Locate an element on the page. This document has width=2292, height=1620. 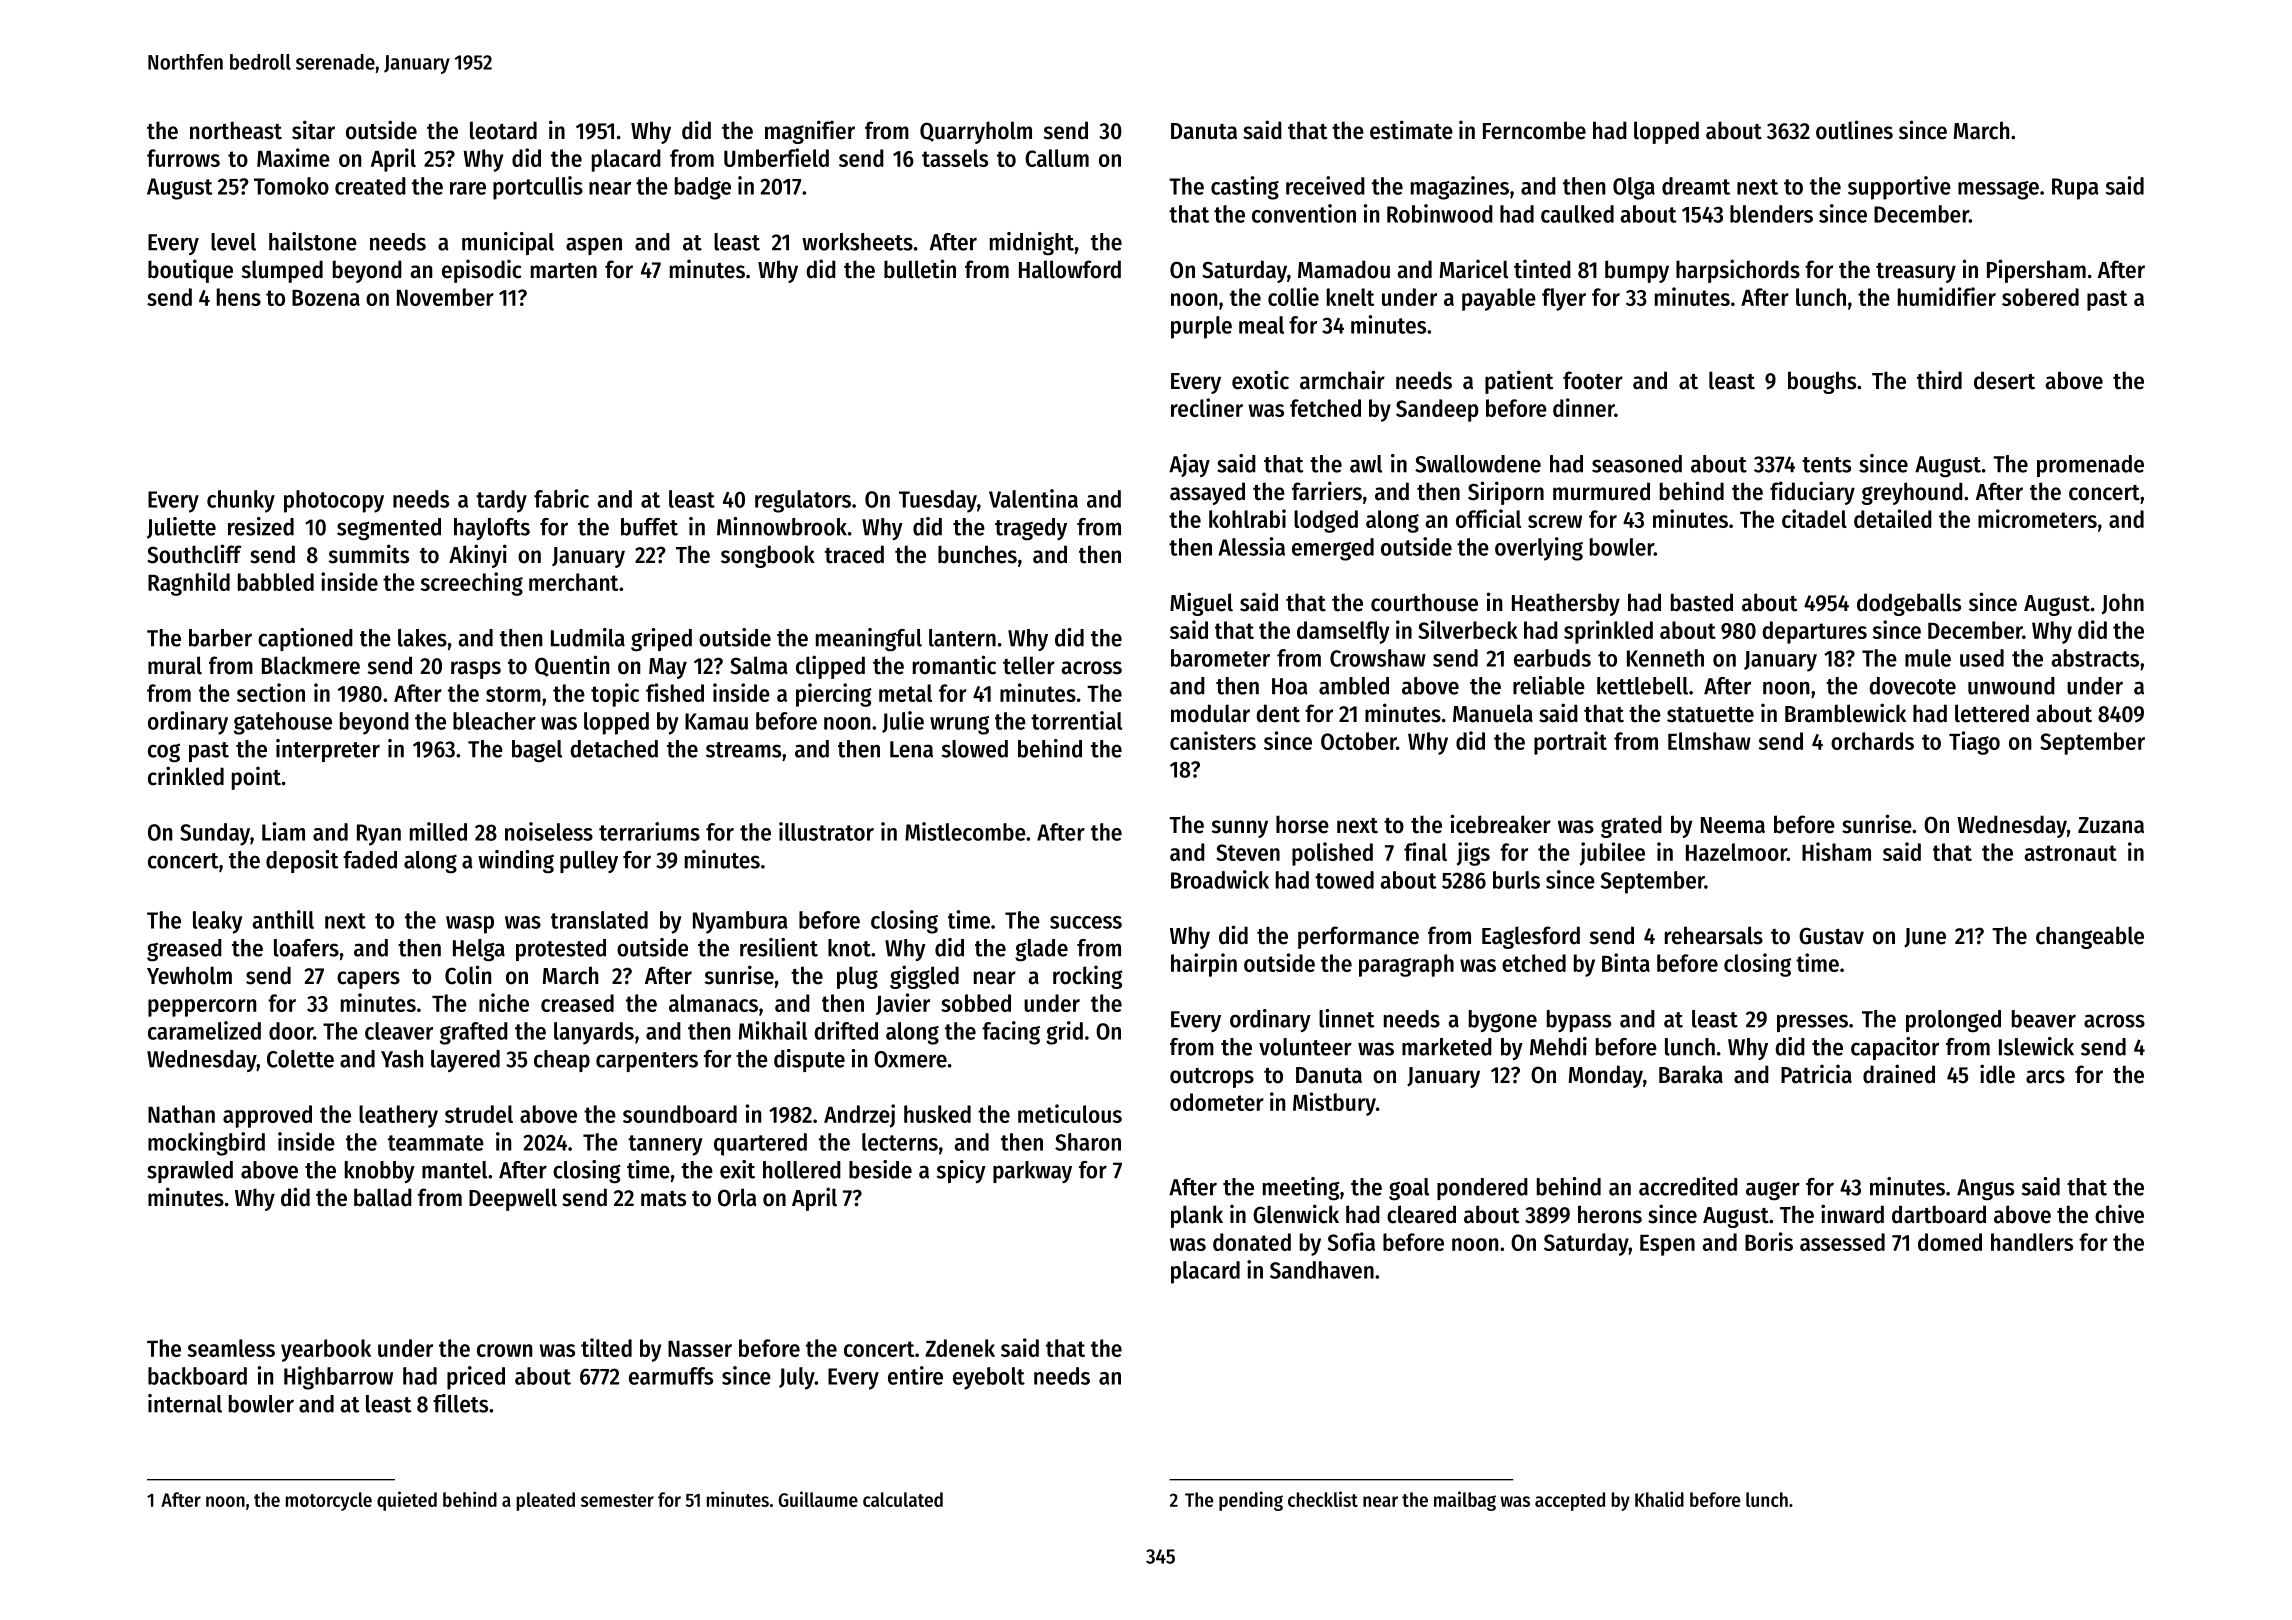
Hallowford is located at coordinates (1070, 269).
